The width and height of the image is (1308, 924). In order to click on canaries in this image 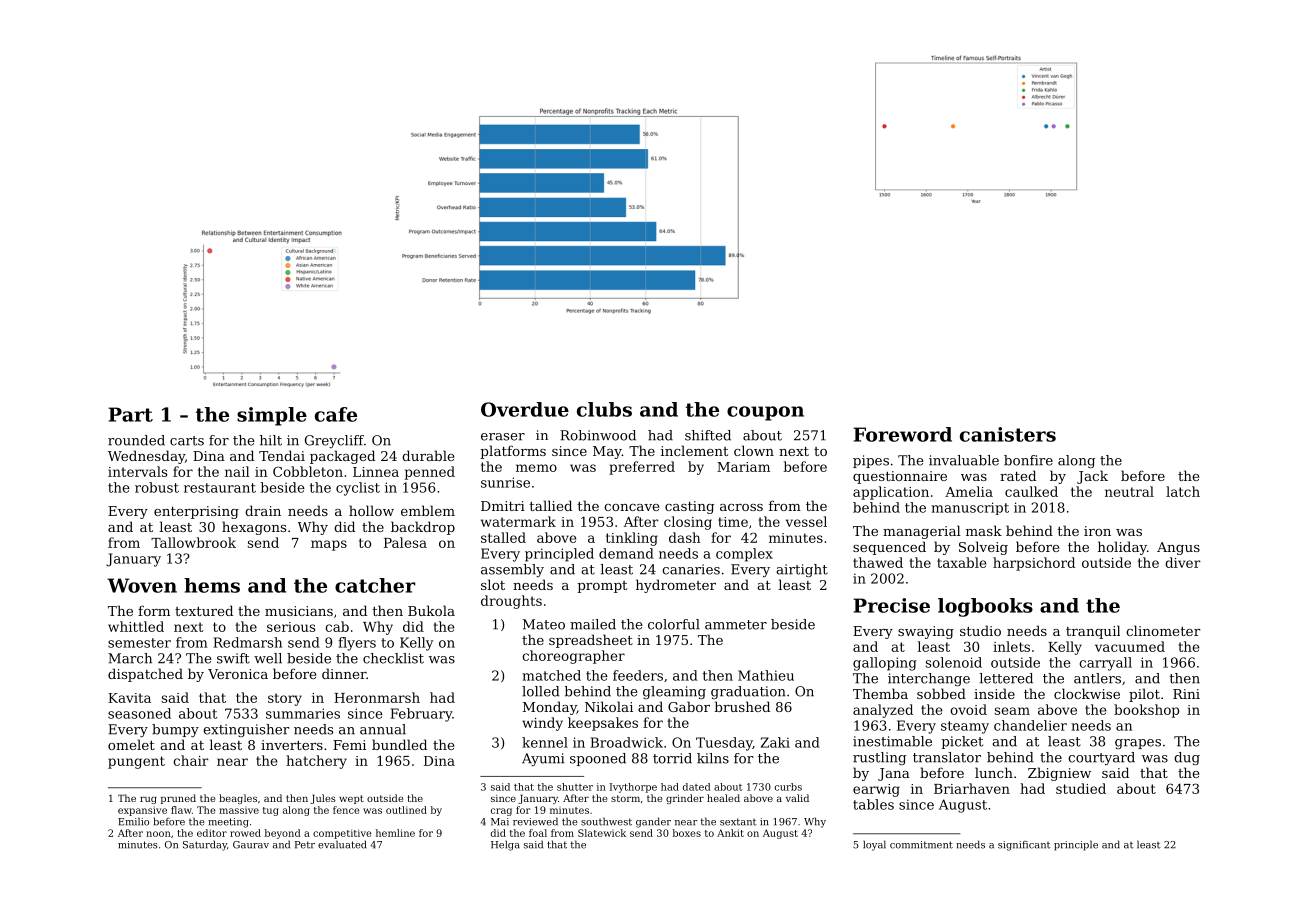, I will do `click(691, 569)`.
